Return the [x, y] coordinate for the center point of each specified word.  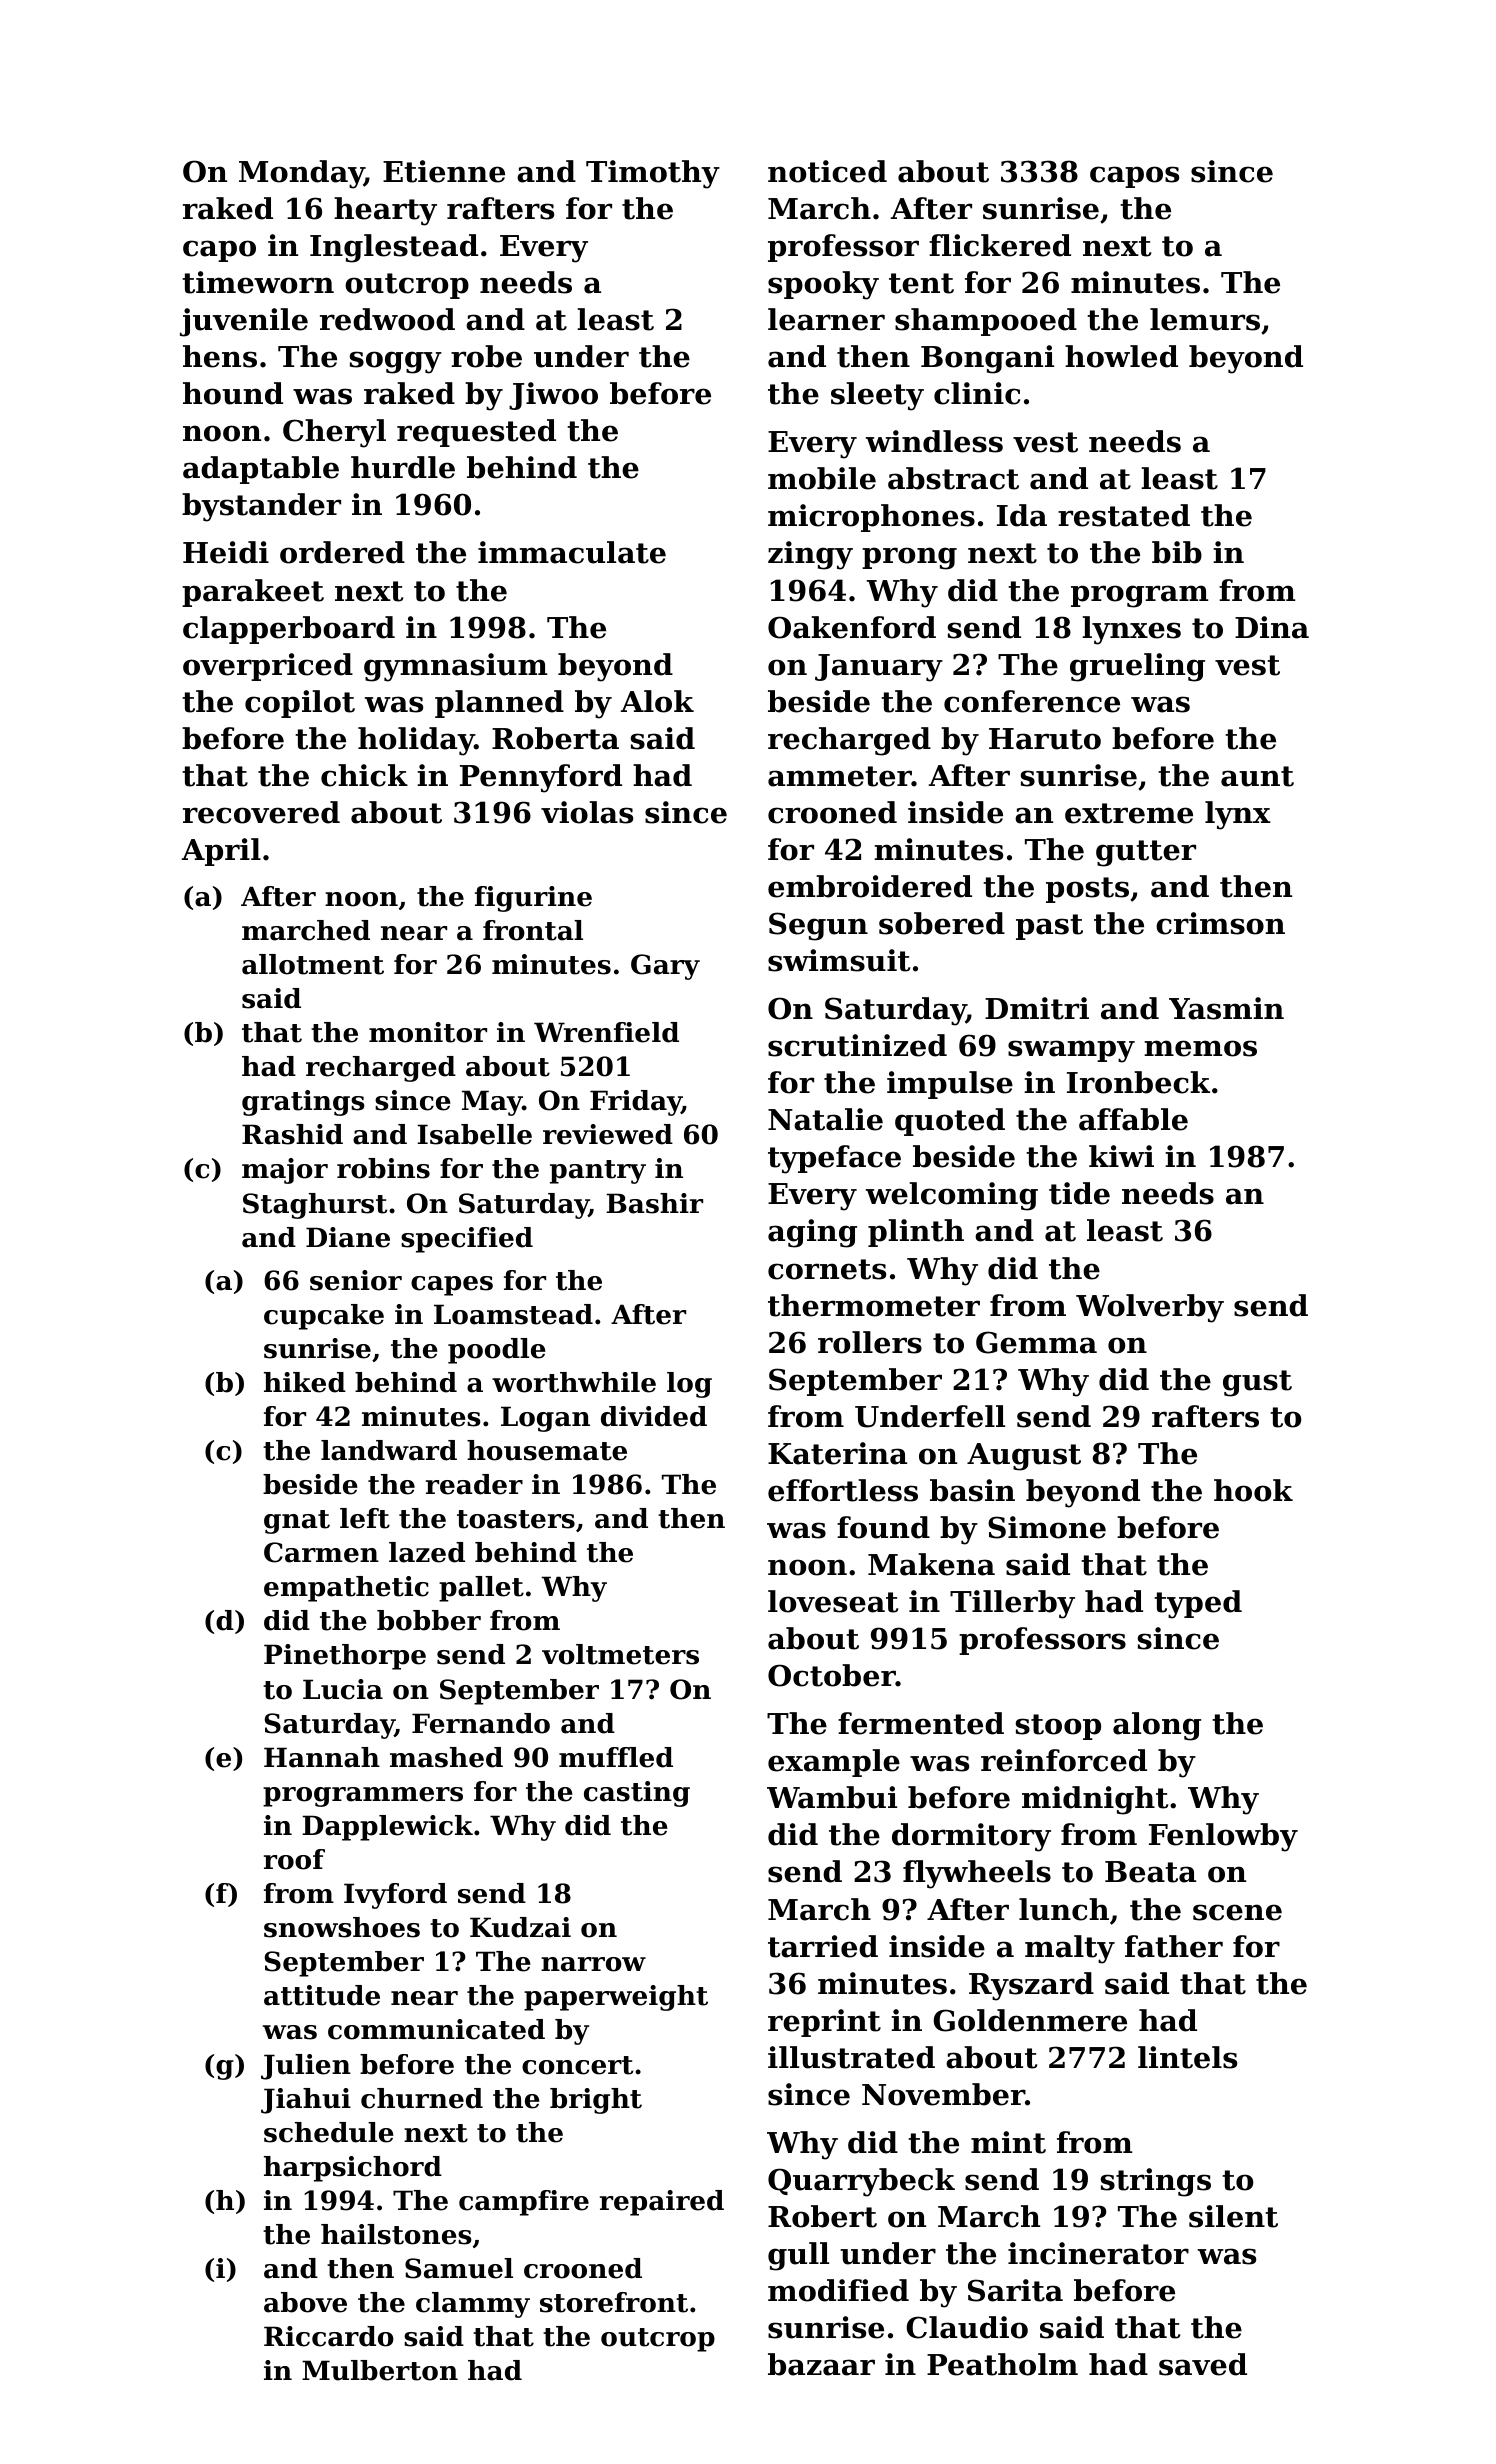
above [305, 2302]
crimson [1220, 923]
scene [1237, 1912]
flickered [1000, 245]
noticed [827, 171]
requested [476, 433]
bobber [429, 1620]
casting [637, 1794]
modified [838, 2290]
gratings [303, 1103]
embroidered [870, 886]
